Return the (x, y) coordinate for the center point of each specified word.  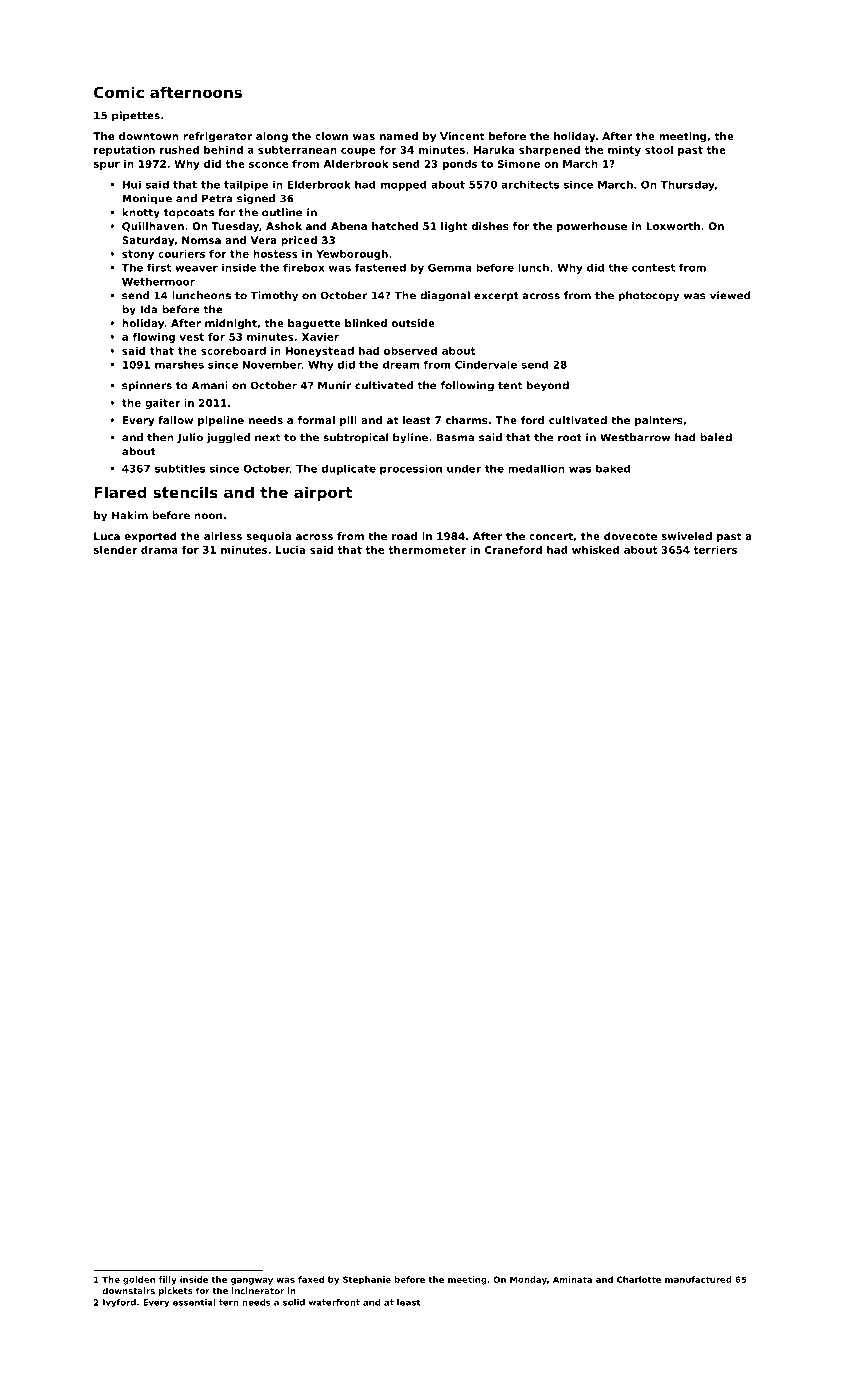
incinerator (258, 1290)
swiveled (686, 536)
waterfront (334, 1302)
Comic (119, 92)
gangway (252, 1281)
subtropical (355, 438)
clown (331, 136)
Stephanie (367, 1280)
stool (659, 150)
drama (159, 550)
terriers (715, 550)
